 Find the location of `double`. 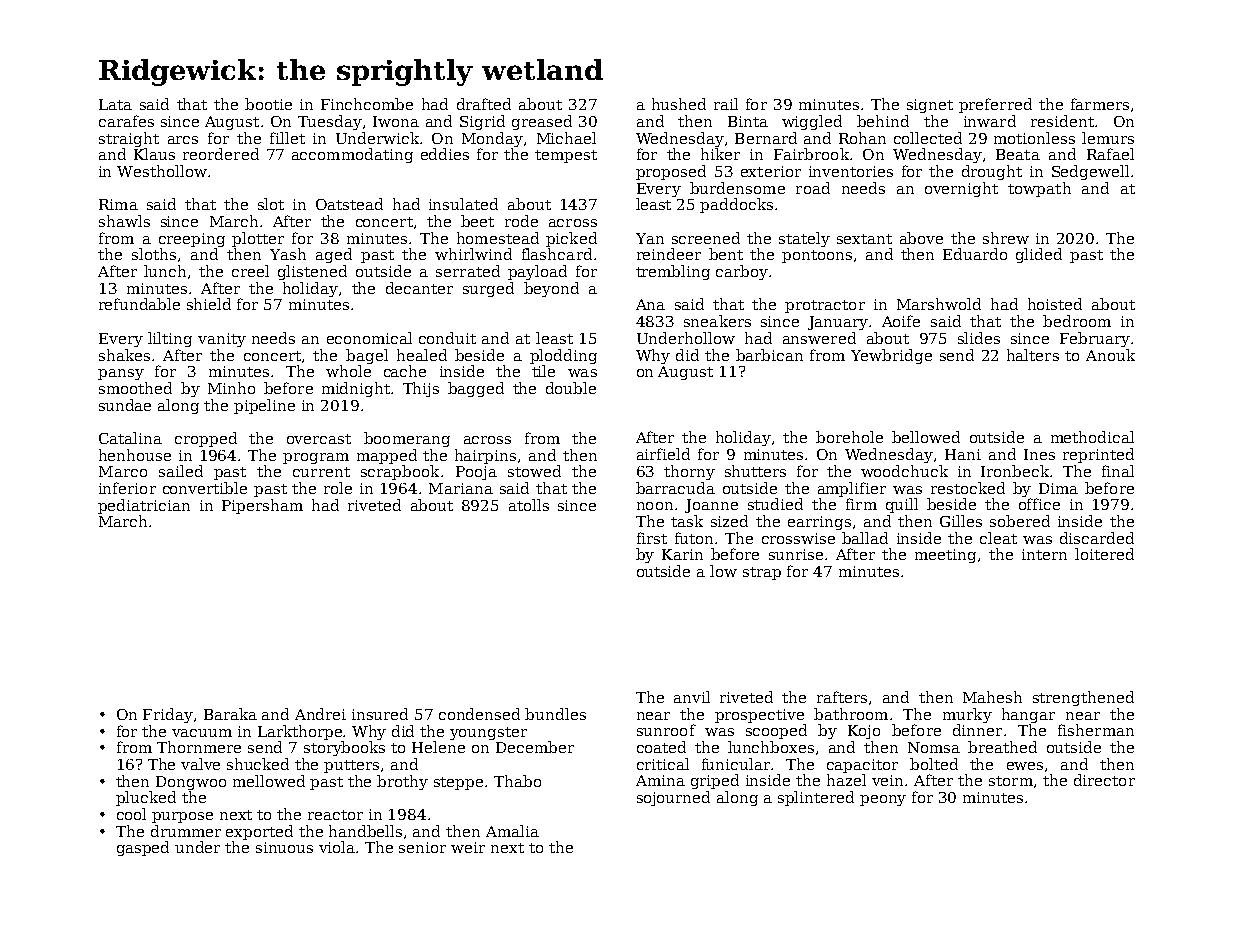

double is located at coordinates (571, 388).
